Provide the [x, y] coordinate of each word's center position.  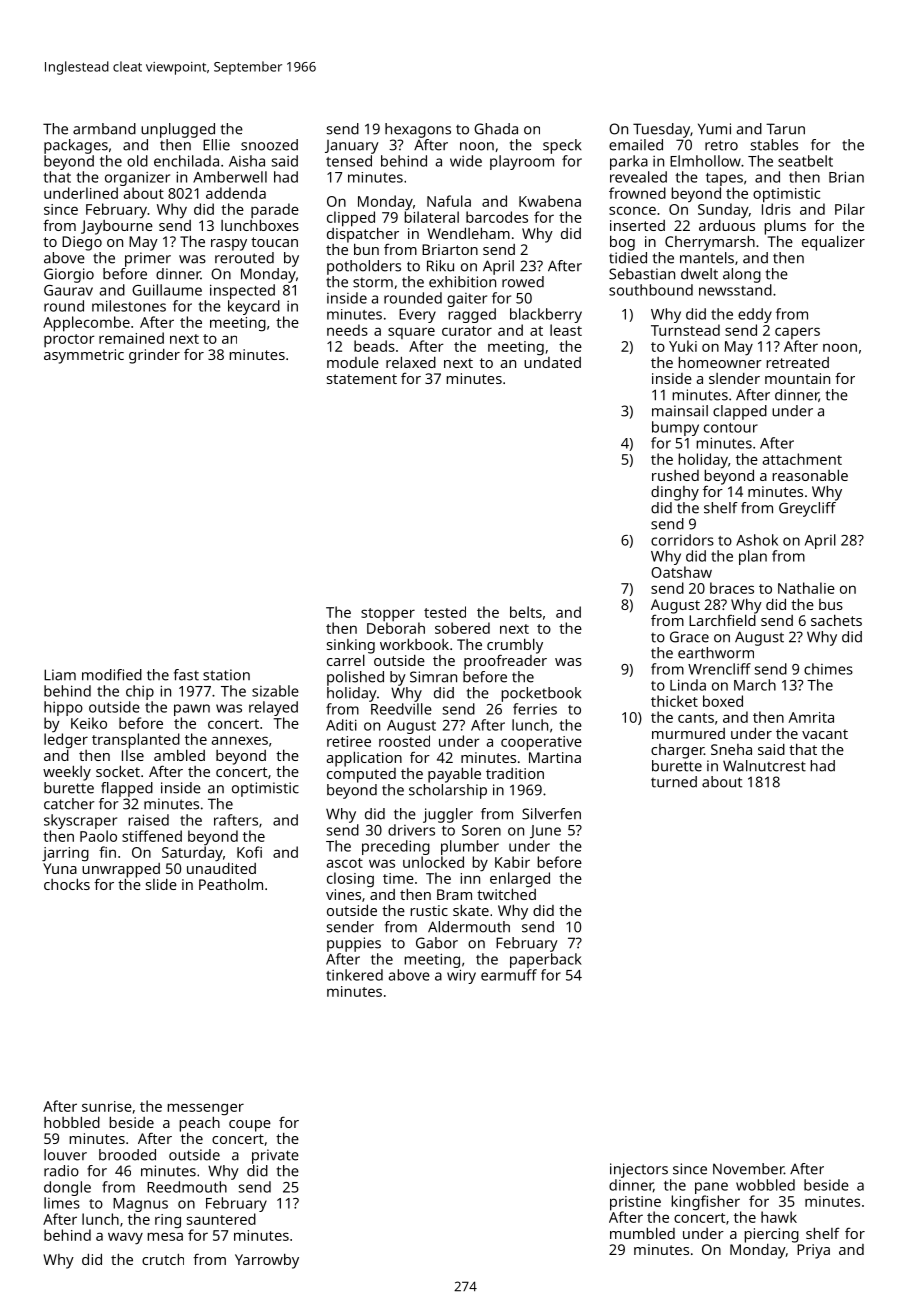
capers [797, 333]
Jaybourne [117, 227]
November [748, 1169]
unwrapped [121, 870]
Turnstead [685, 330]
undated [552, 362]
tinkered [354, 975]
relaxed [411, 362]
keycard [254, 307]
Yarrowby [267, 1261]
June [545, 832]
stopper [388, 614]
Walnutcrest [764, 766]
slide [161, 884]
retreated [797, 362]
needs [347, 330]
